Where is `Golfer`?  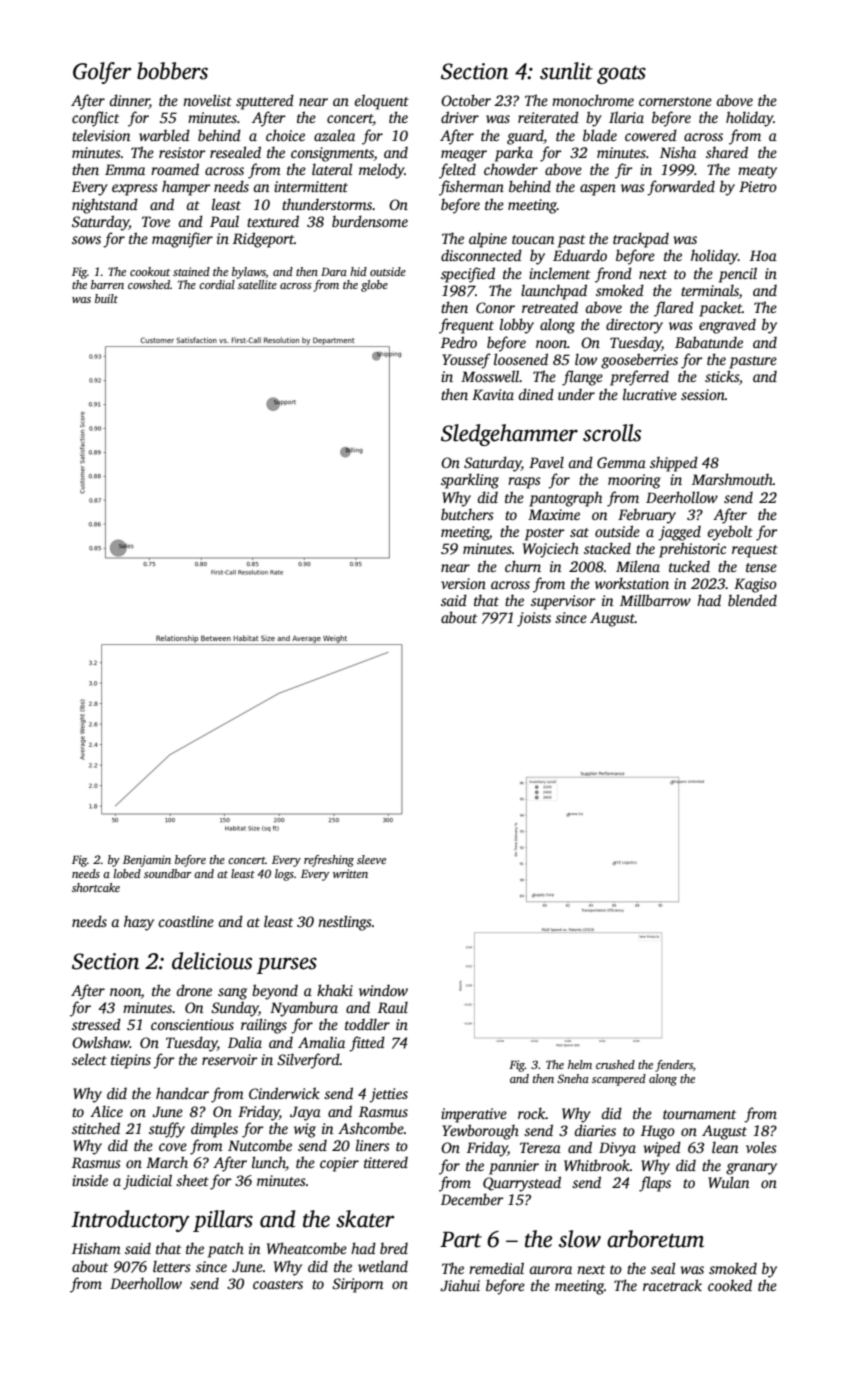
Golfer is located at coordinates (102, 73).
